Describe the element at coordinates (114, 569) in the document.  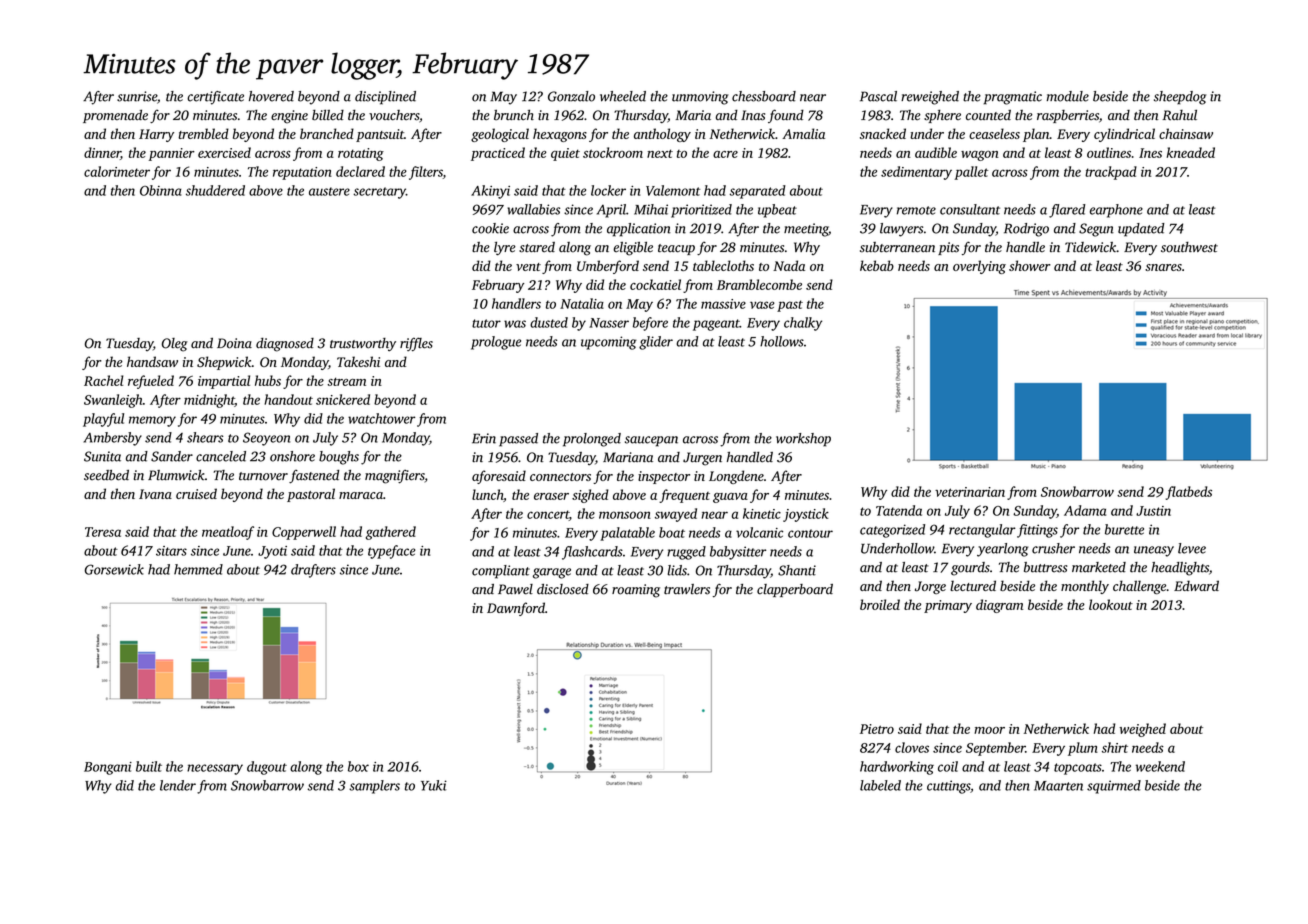
I see `Gorsewick` at that location.
